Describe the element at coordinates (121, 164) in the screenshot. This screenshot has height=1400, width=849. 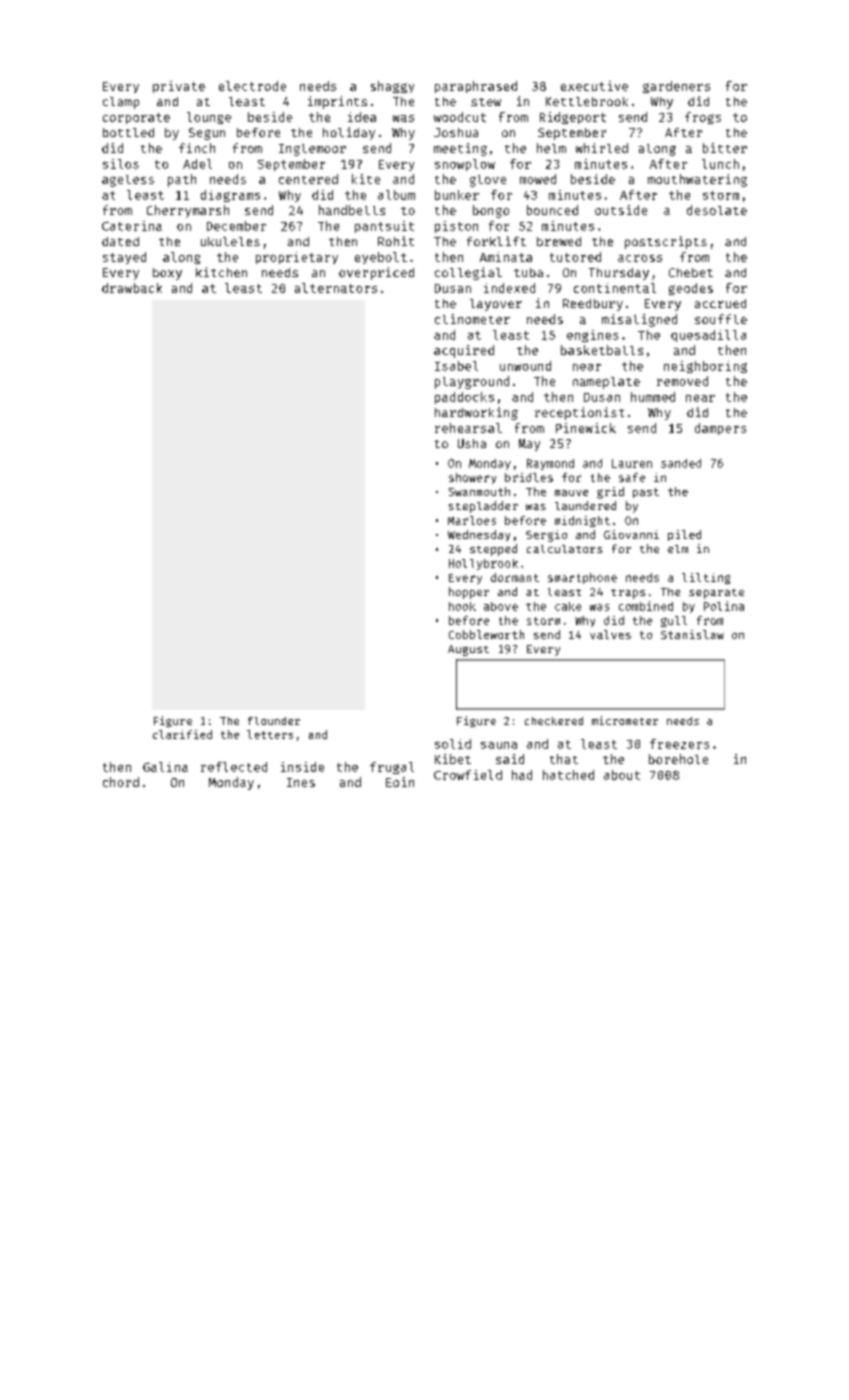
I see `silos` at that location.
